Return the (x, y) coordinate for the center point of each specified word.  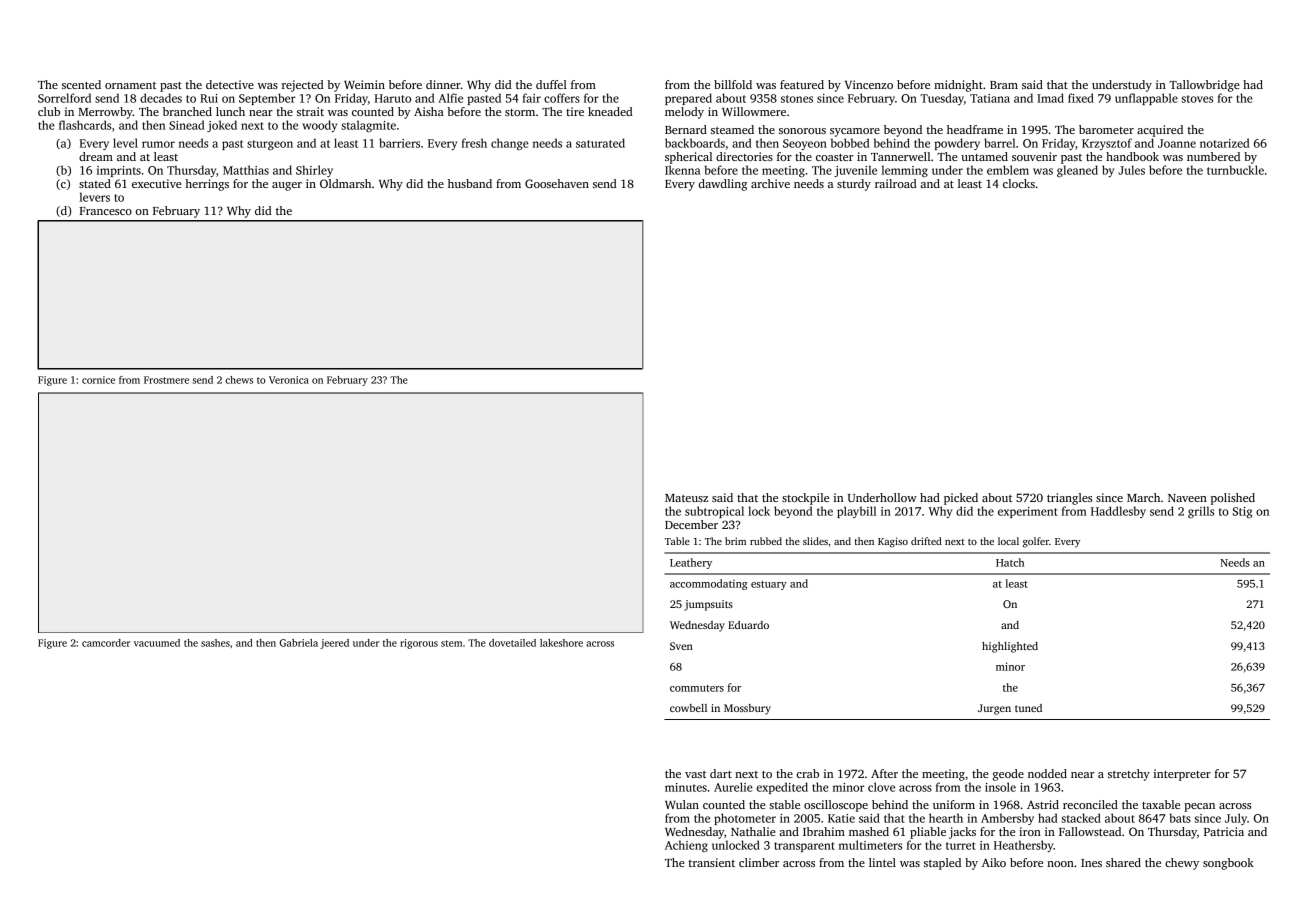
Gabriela (299, 643)
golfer (1036, 542)
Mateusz (686, 498)
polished (1233, 499)
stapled (942, 864)
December (691, 524)
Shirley (314, 171)
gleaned (1077, 171)
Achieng (686, 846)
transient (711, 862)
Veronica (289, 380)
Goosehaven (557, 183)
